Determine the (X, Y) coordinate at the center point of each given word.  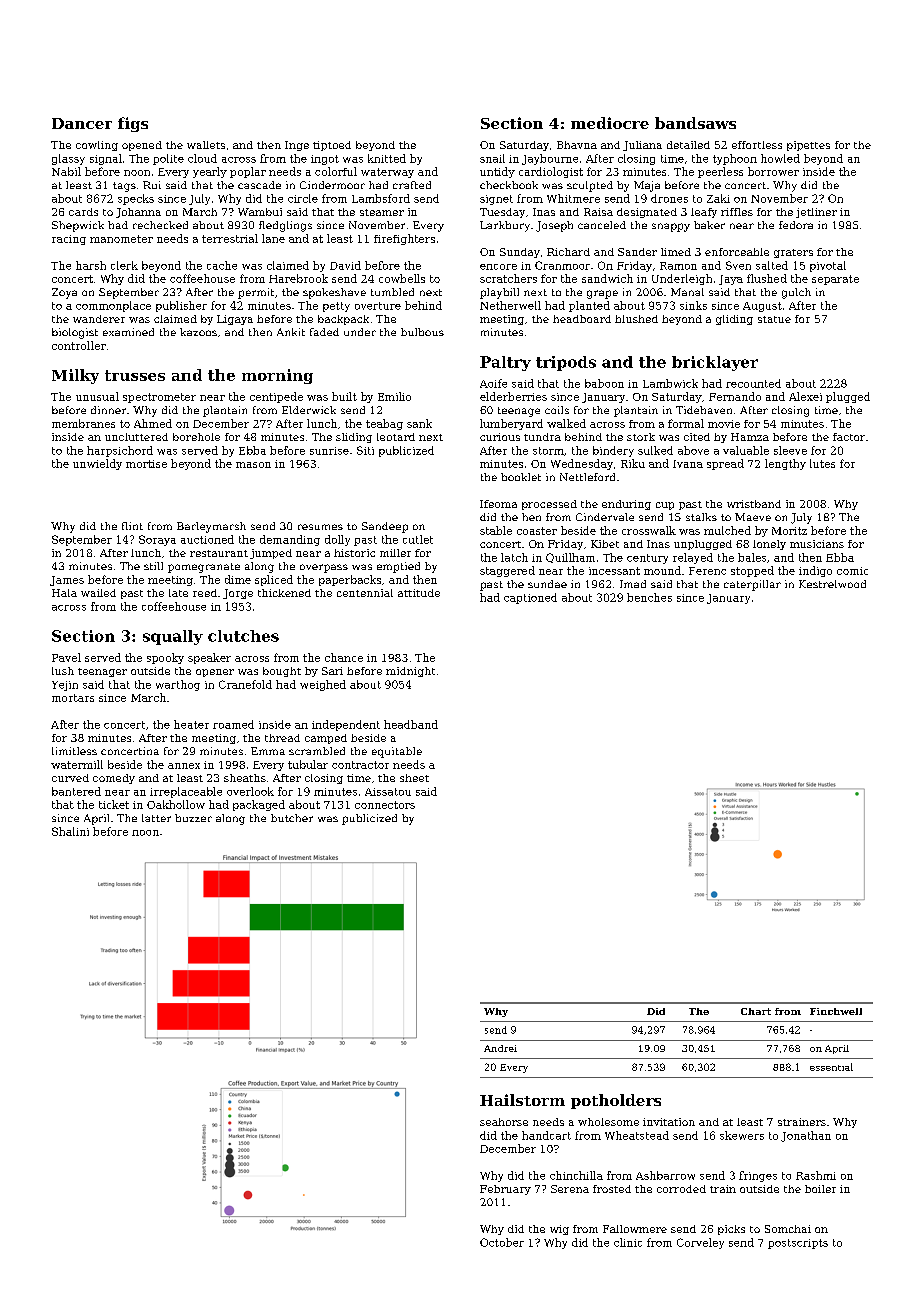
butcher (292, 818)
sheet (414, 778)
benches (649, 597)
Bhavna (577, 145)
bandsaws (695, 123)
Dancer (82, 123)
